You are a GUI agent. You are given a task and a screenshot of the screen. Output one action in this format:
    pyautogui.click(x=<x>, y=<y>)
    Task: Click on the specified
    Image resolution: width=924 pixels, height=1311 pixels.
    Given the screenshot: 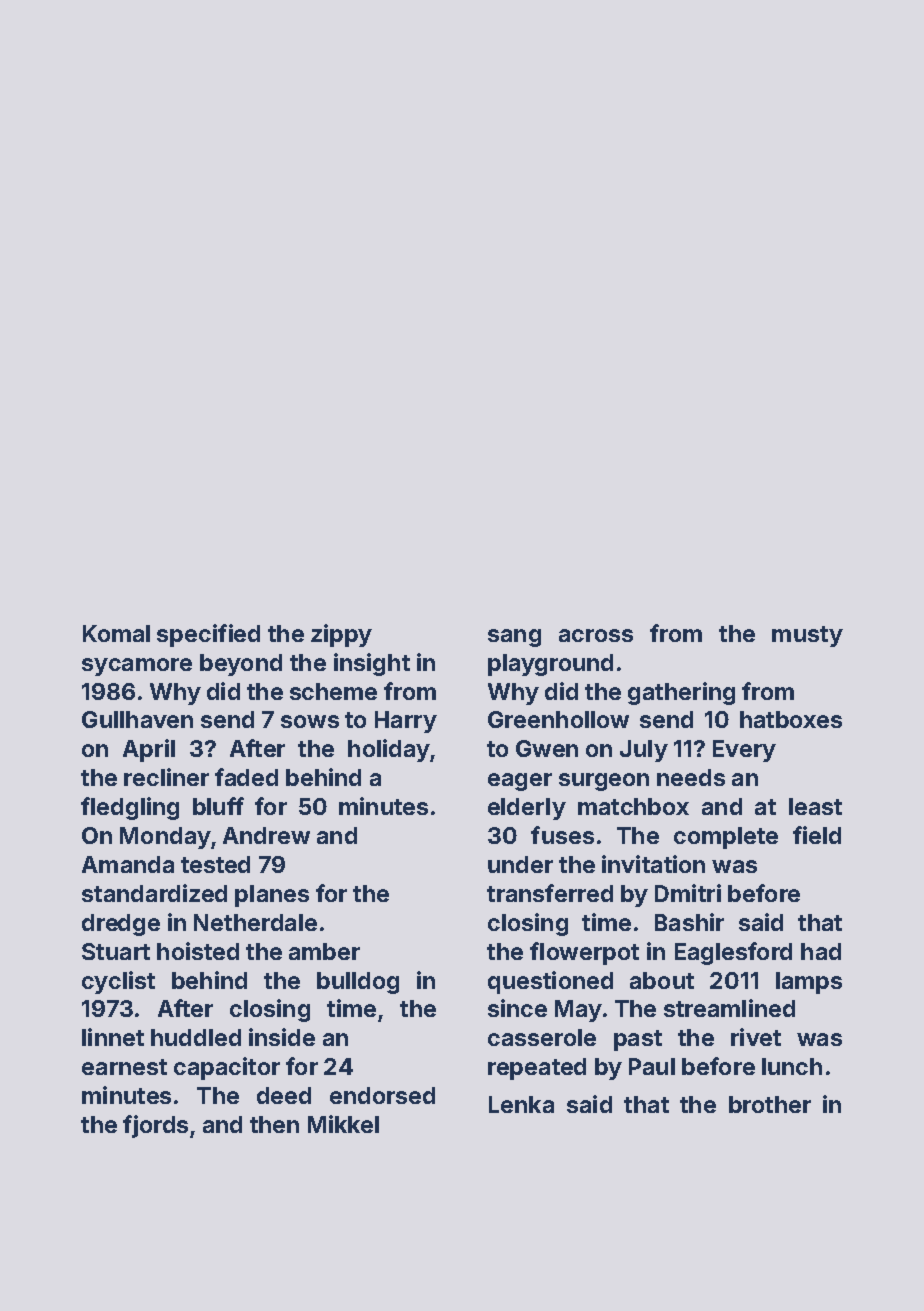 What is the action you would take?
    pyautogui.click(x=208, y=635)
